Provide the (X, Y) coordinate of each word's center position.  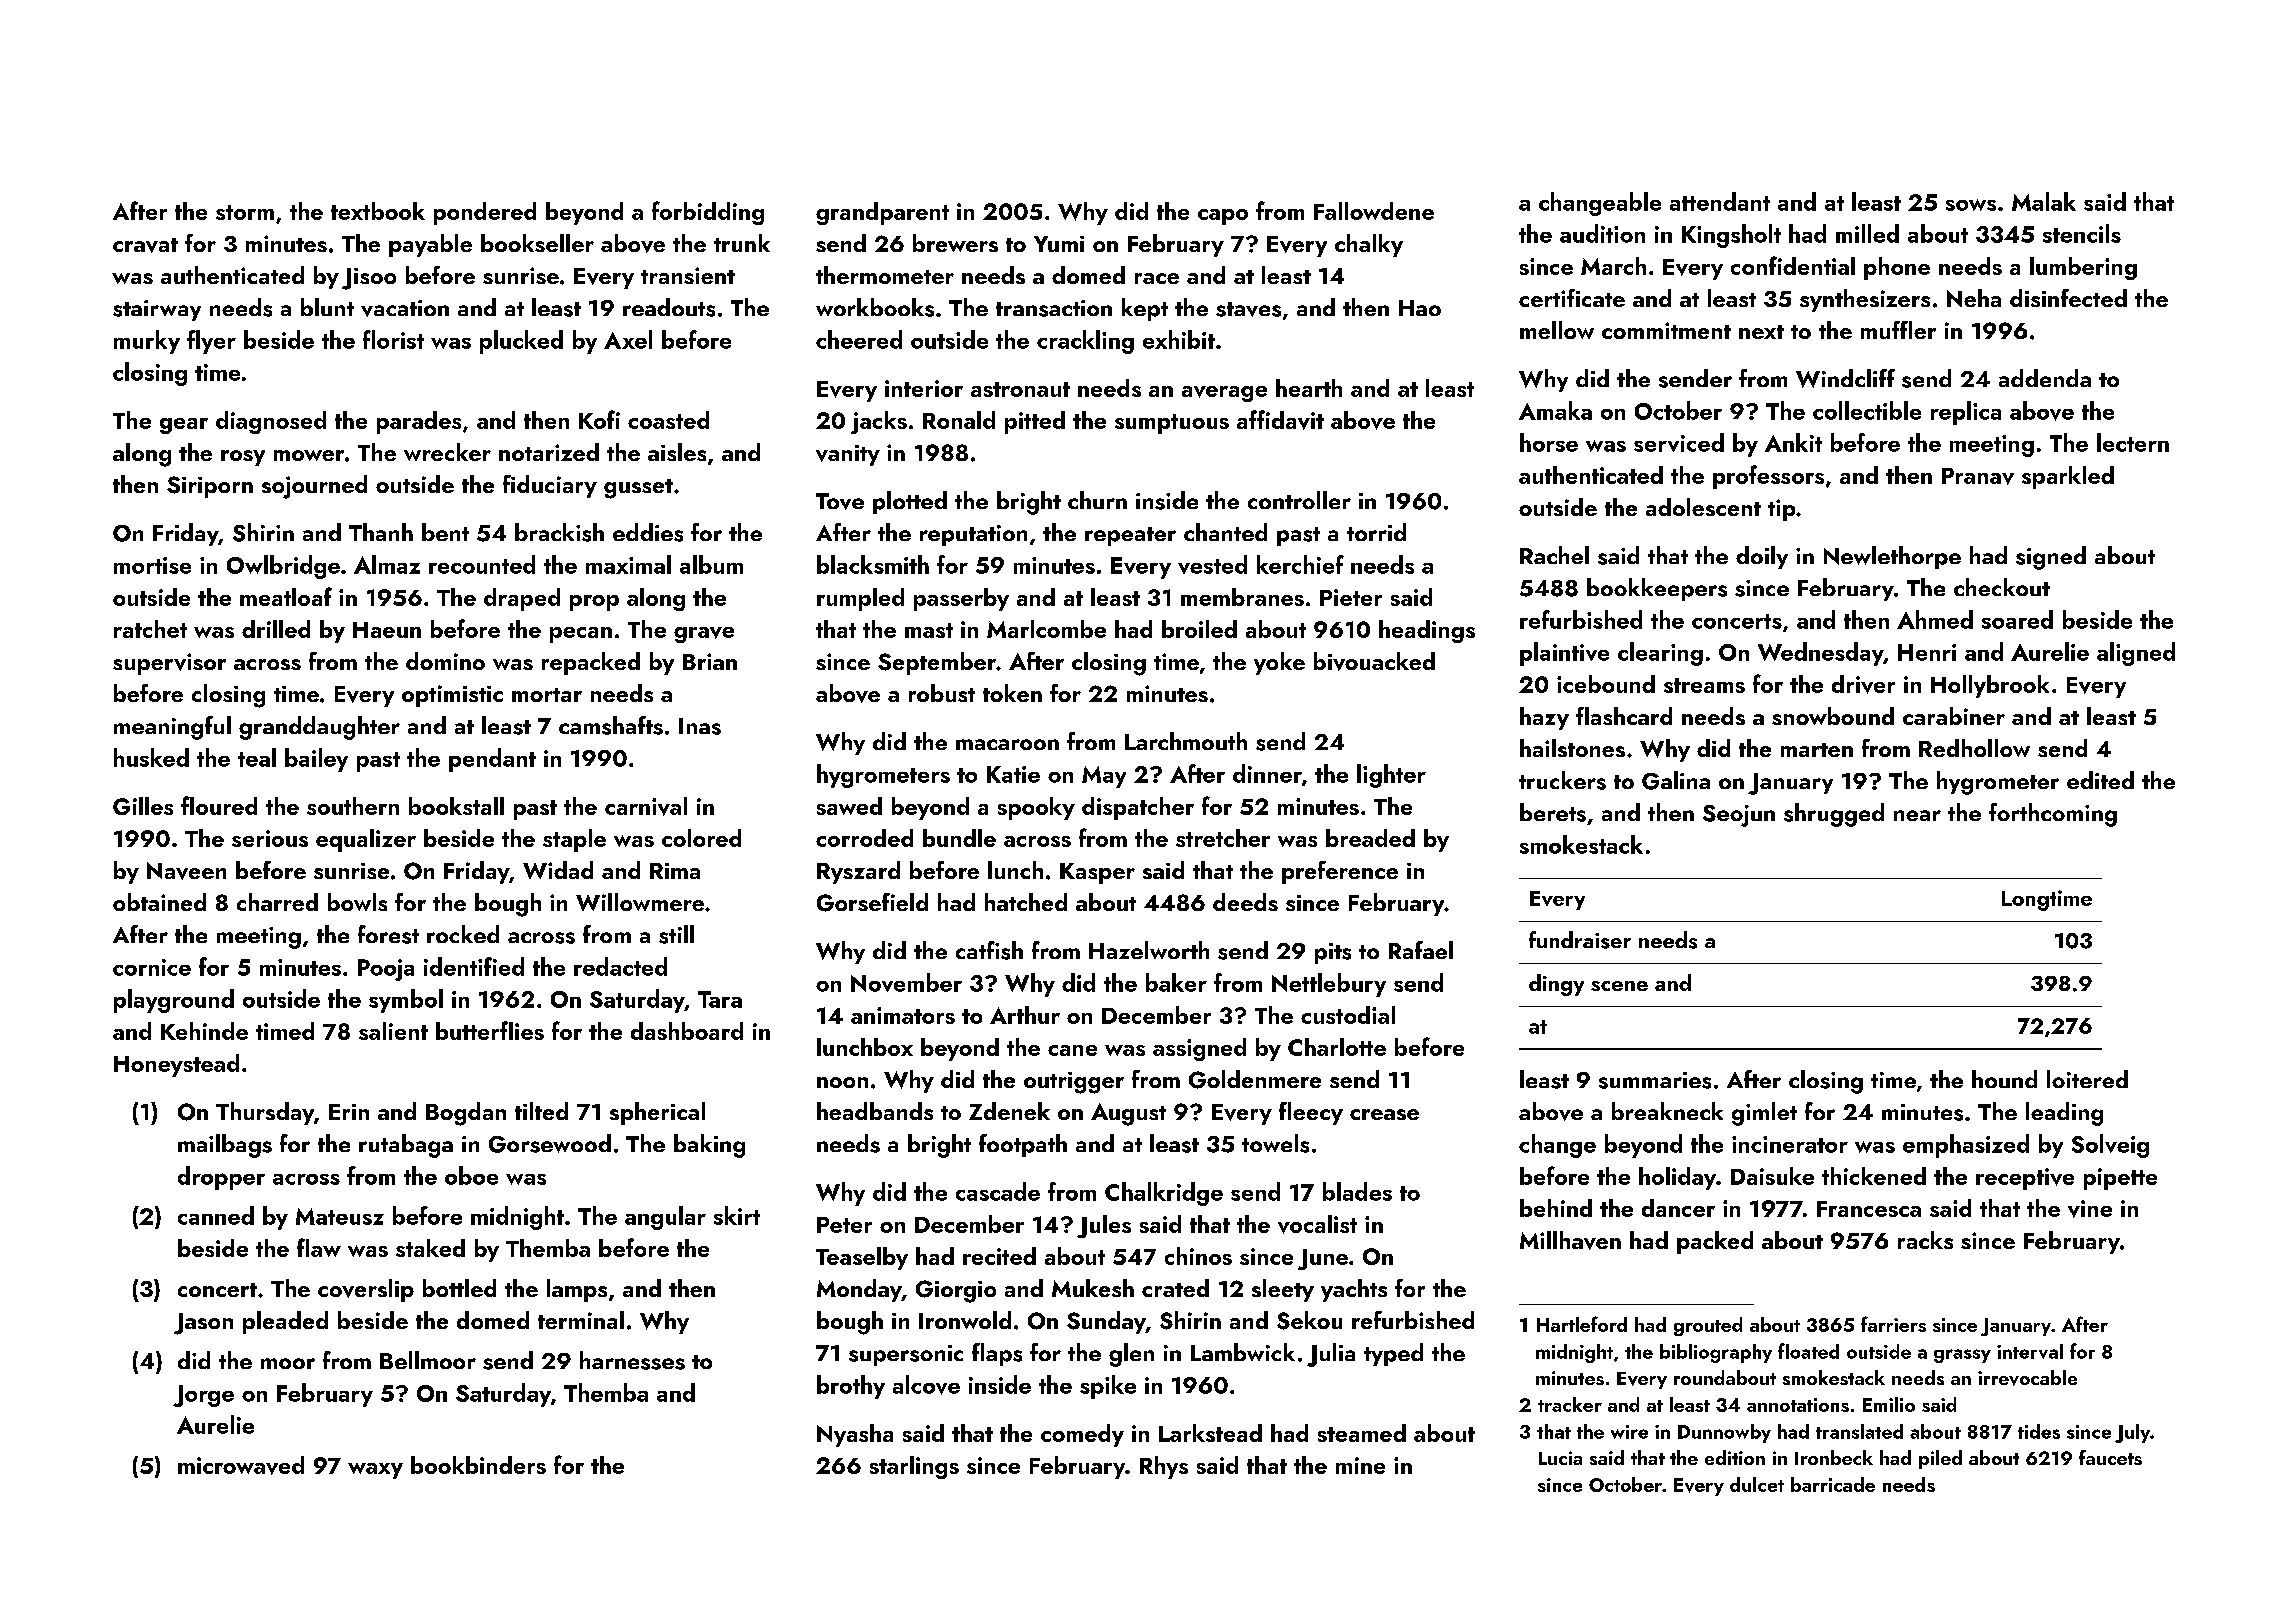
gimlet (1764, 1114)
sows (1971, 205)
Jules (1104, 1226)
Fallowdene (1374, 211)
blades (1357, 1191)
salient (393, 1031)
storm (245, 212)
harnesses (632, 1360)
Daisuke (1772, 1176)
